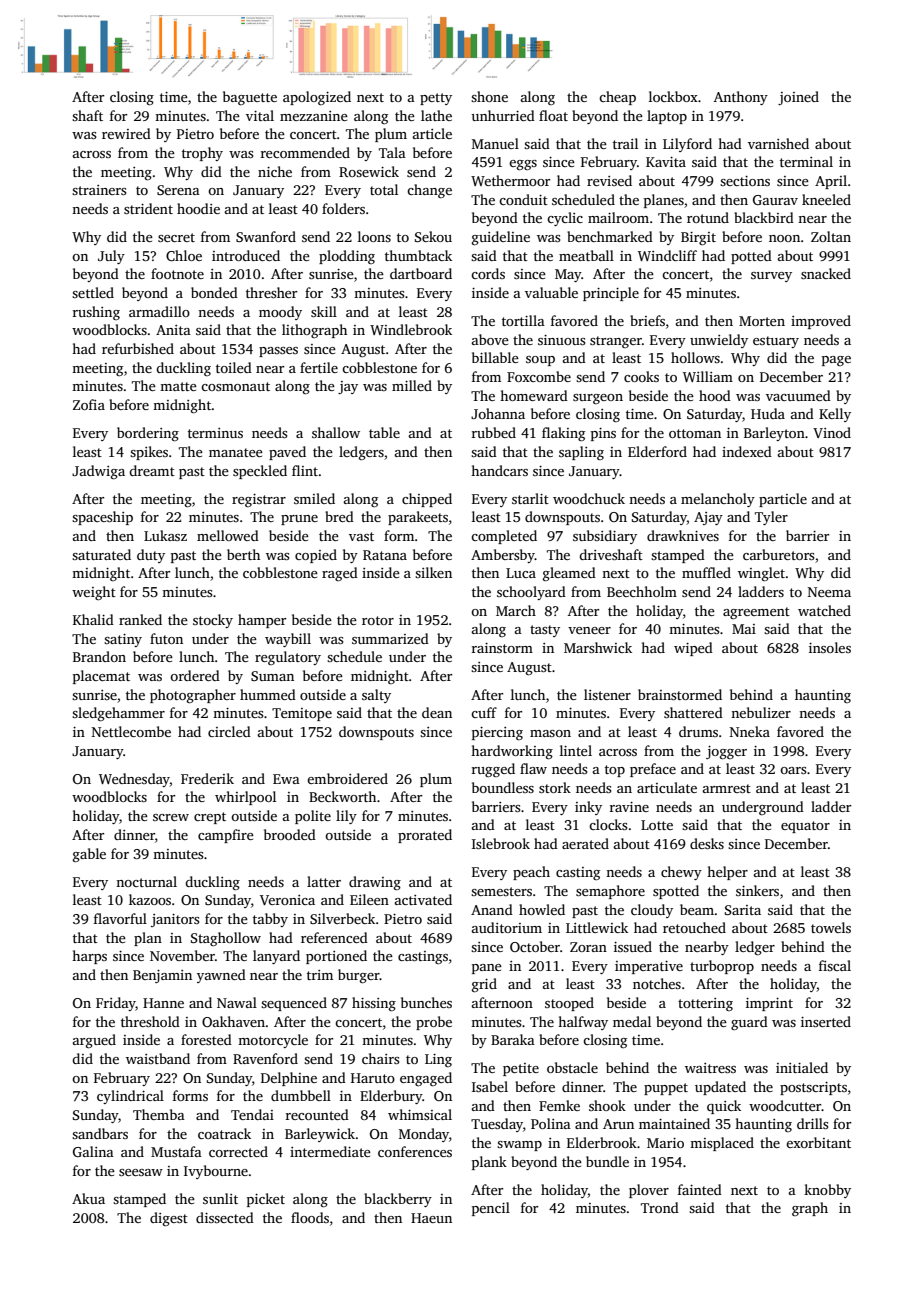 Image resolution: width=924 pixels, height=1308 pixels. What do you see at coordinates (89, 855) in the document?
I see `gable` at bounding box center [89, 855].
